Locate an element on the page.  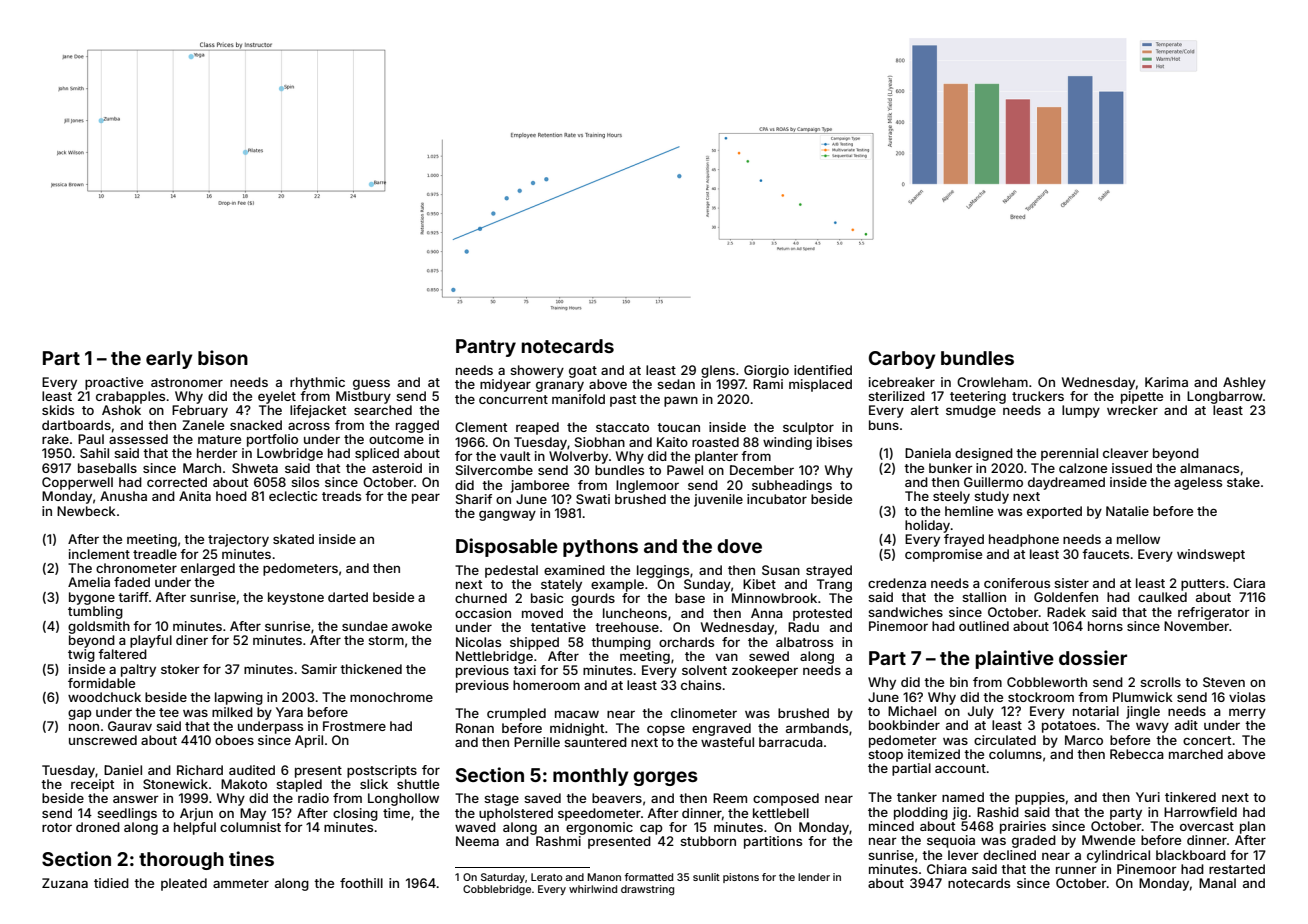
potatoes is located at coordinates (1069, 727).
